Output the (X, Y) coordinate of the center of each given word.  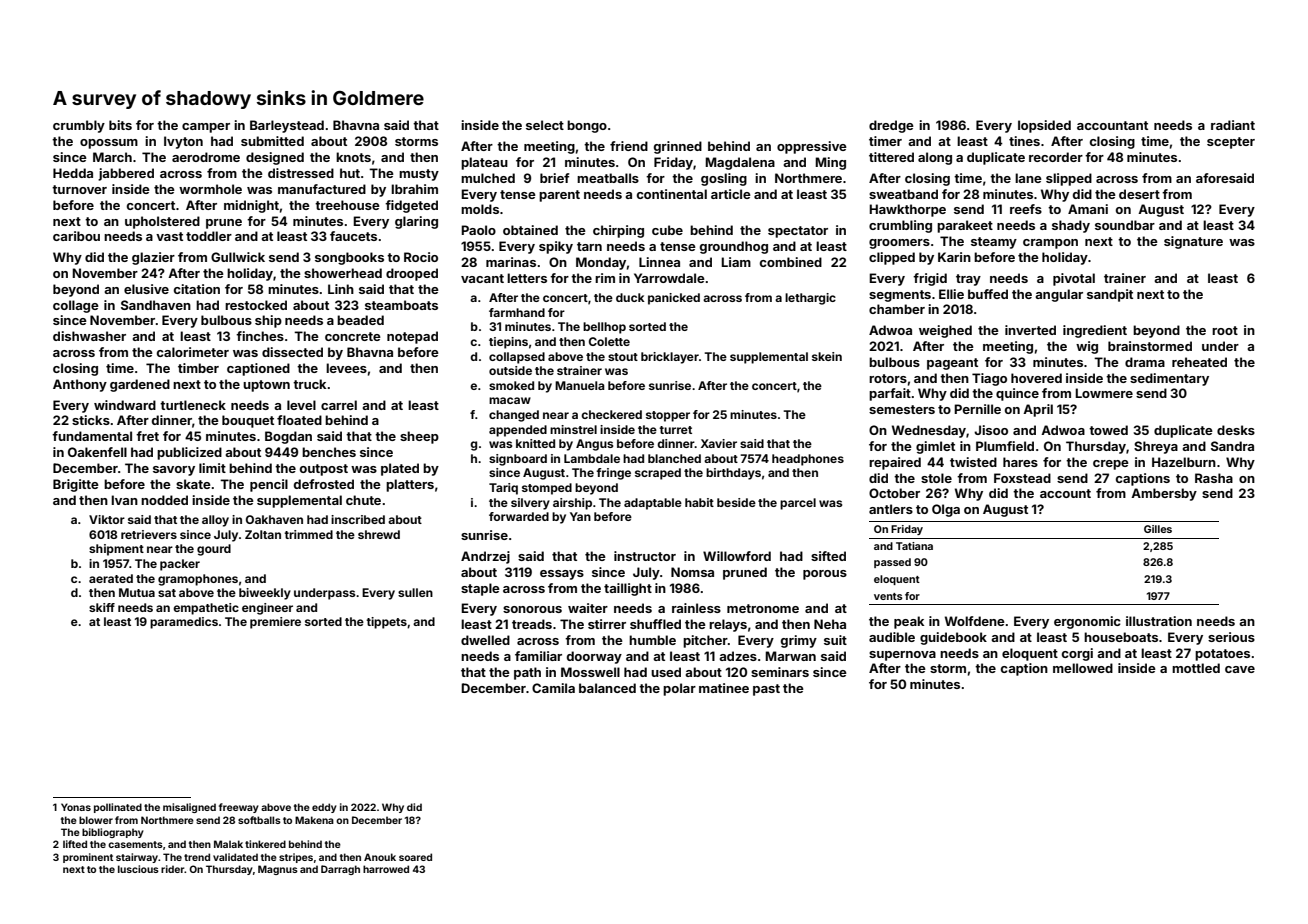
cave (1240, 669)
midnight (251, 206)
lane (1028, 178)
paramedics (184, 623)
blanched (674, 458)
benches (329, 452)
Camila (553, 688)
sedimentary (1169, 379)
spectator (798, 232)
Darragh (340, 870)
